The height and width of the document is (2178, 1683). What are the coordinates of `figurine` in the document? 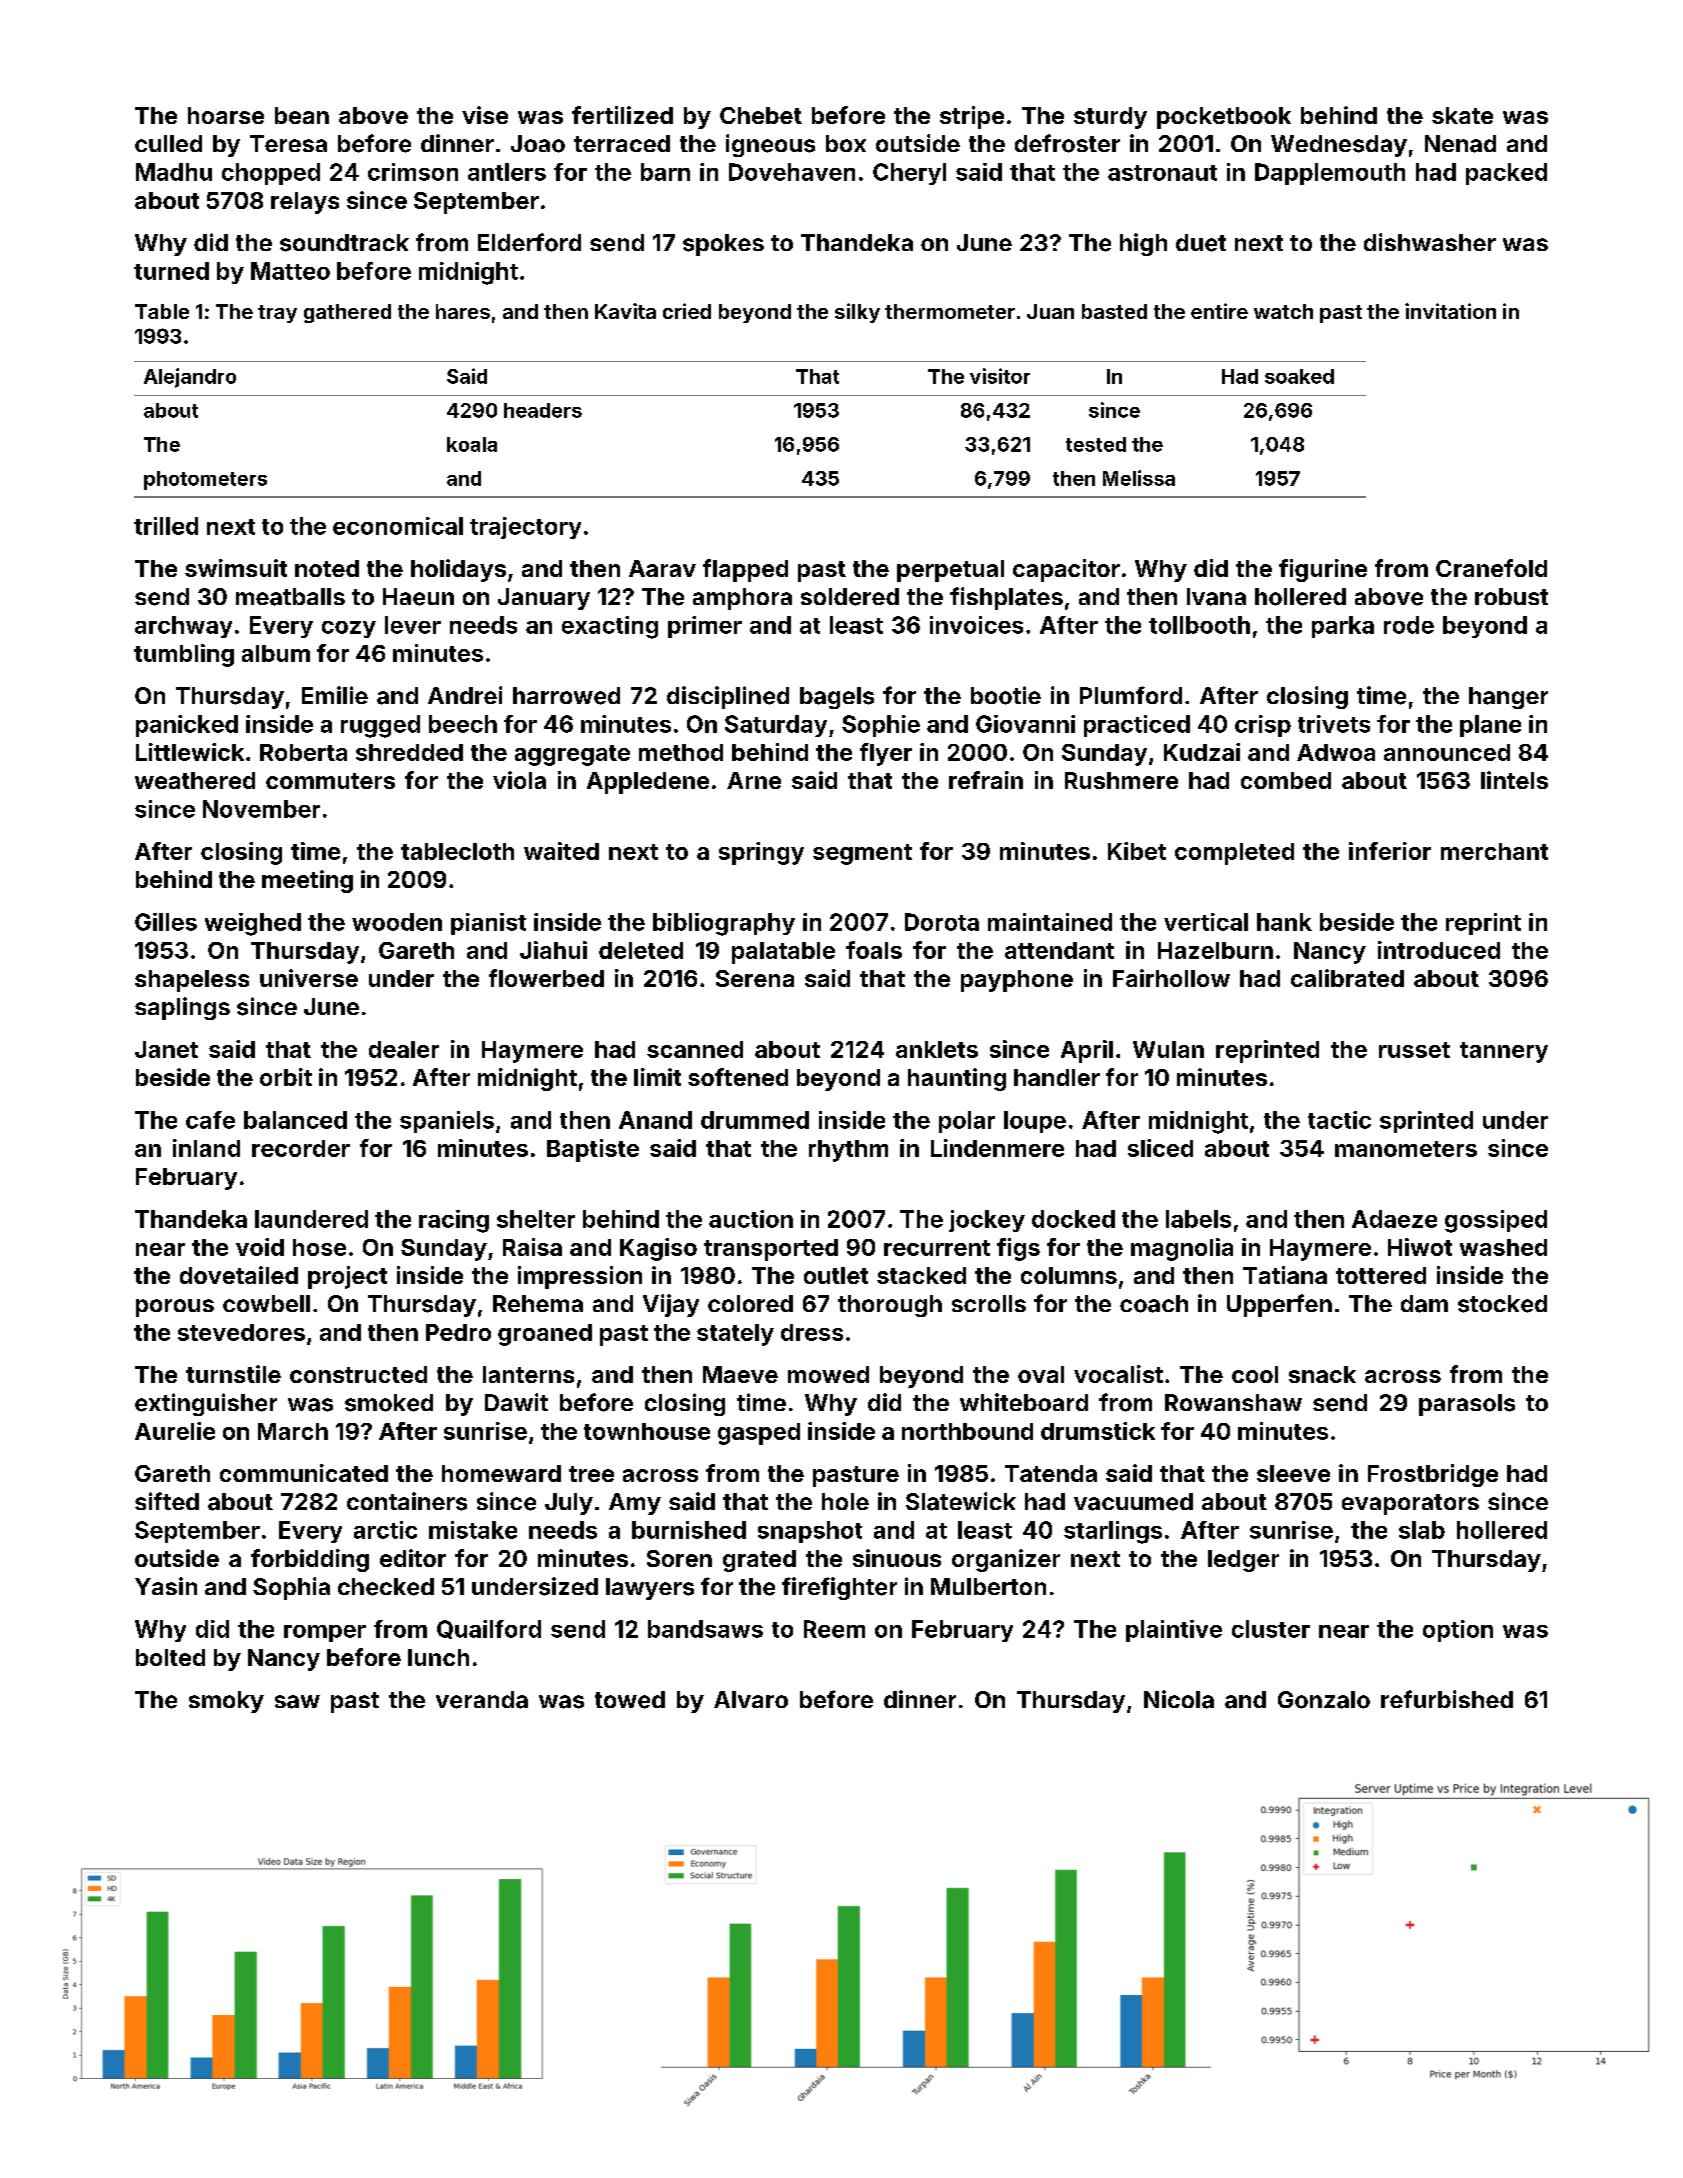 It's located at (1323, 570).
